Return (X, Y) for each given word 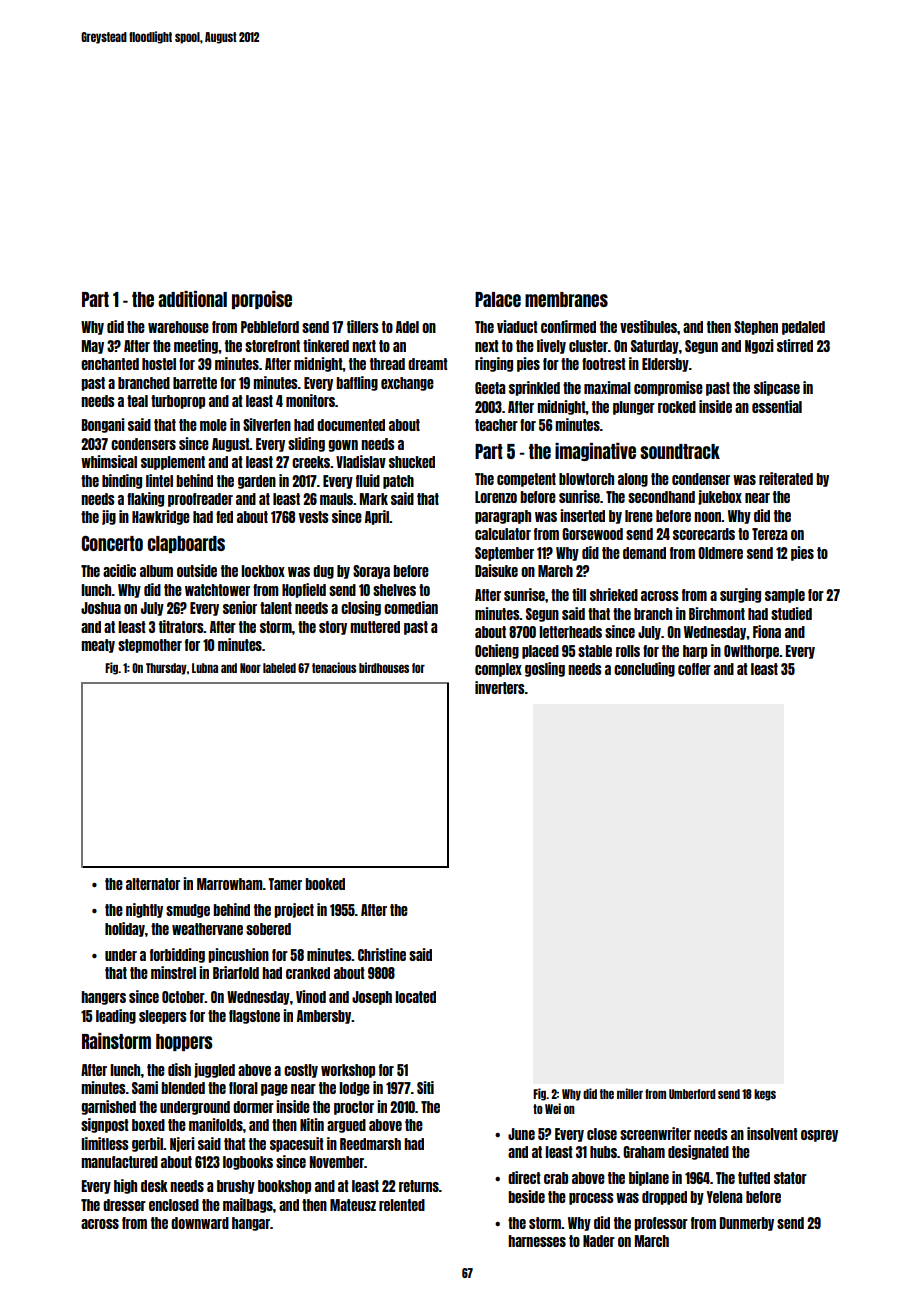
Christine (382, 954)
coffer (694, 669)
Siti (425, 1087)
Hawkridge (161, 517)
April (377, 517)
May (93, 347)
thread (387, 364)
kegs (765, 1095)
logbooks (248, 1163)
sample (785, 596)
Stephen (756, 328)
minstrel (173, 972)
